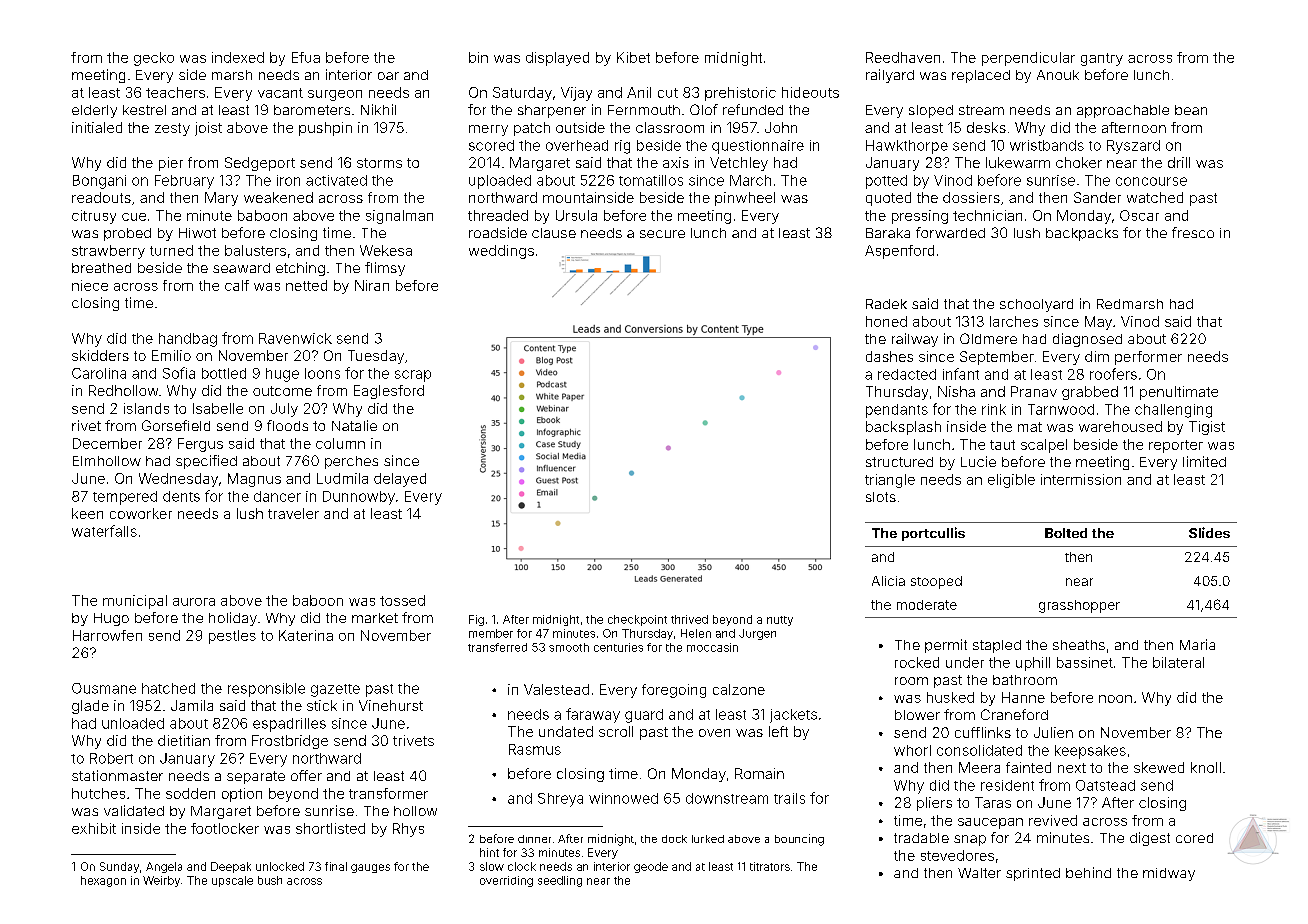 The height and width of the page is (924, 1308). What do you see at coordinates (1151, 181) in the page?
I see `concourse` at bounding box center [1151, 181].
